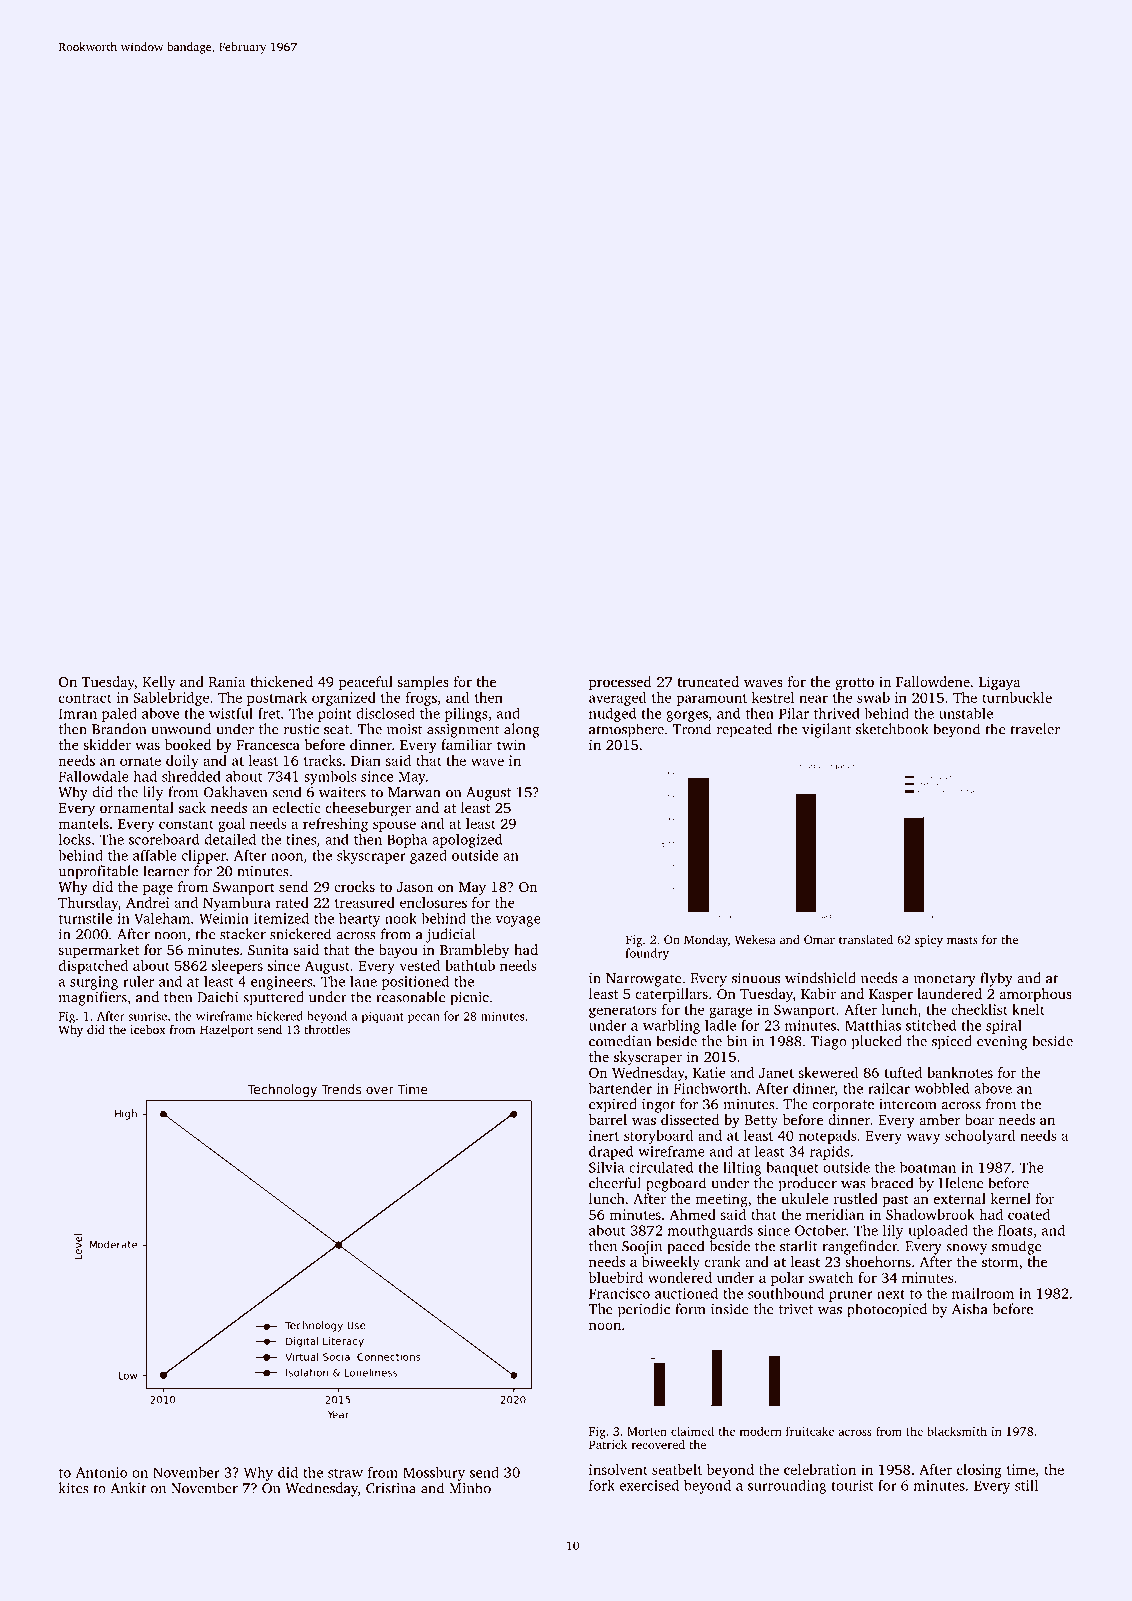  I want to click on Valeham, so click(162, 918).
